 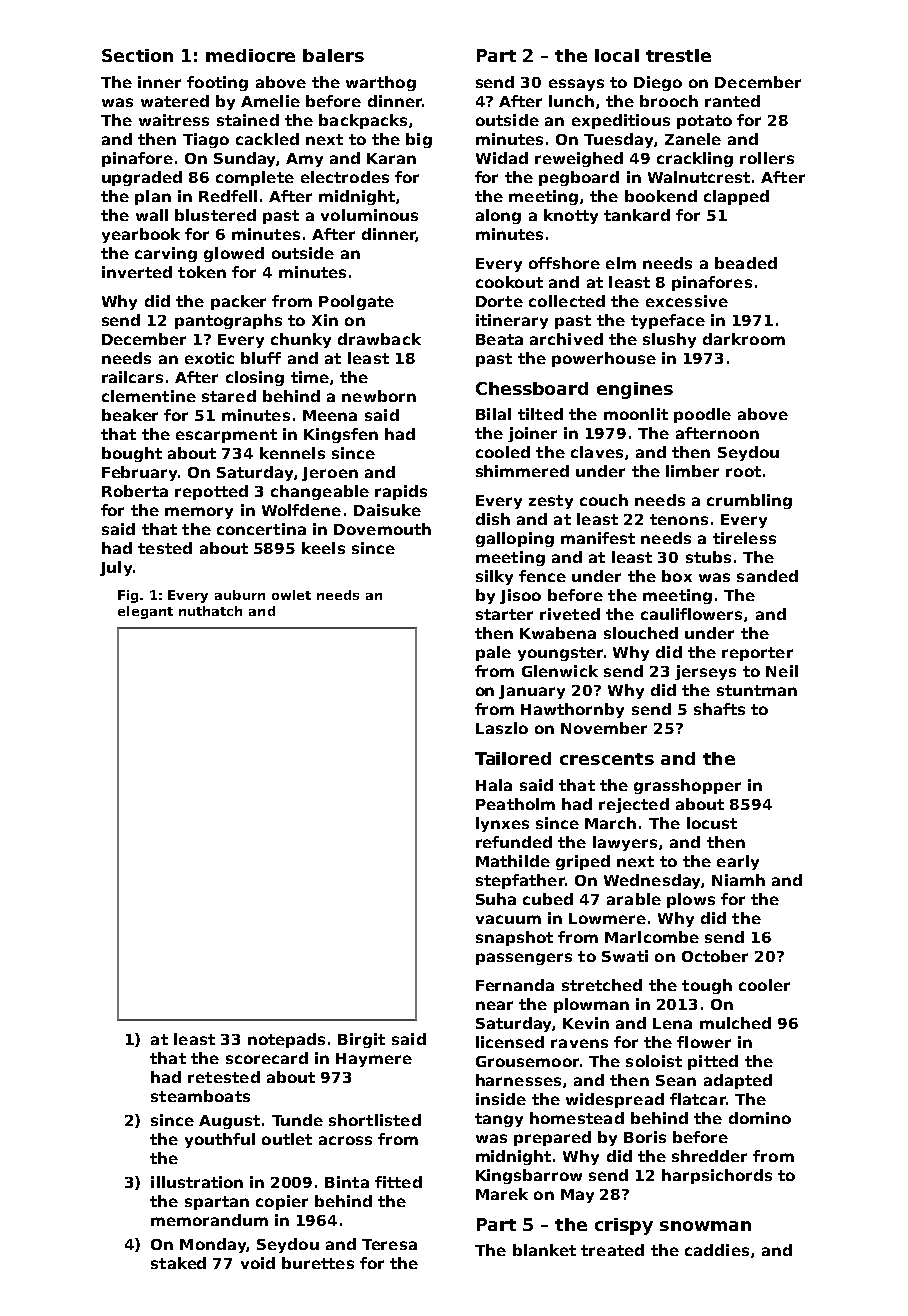 What do you see at coordinates (379, 339) in the screenshot?
I see `drawback` at bounding box center [379, 339].
